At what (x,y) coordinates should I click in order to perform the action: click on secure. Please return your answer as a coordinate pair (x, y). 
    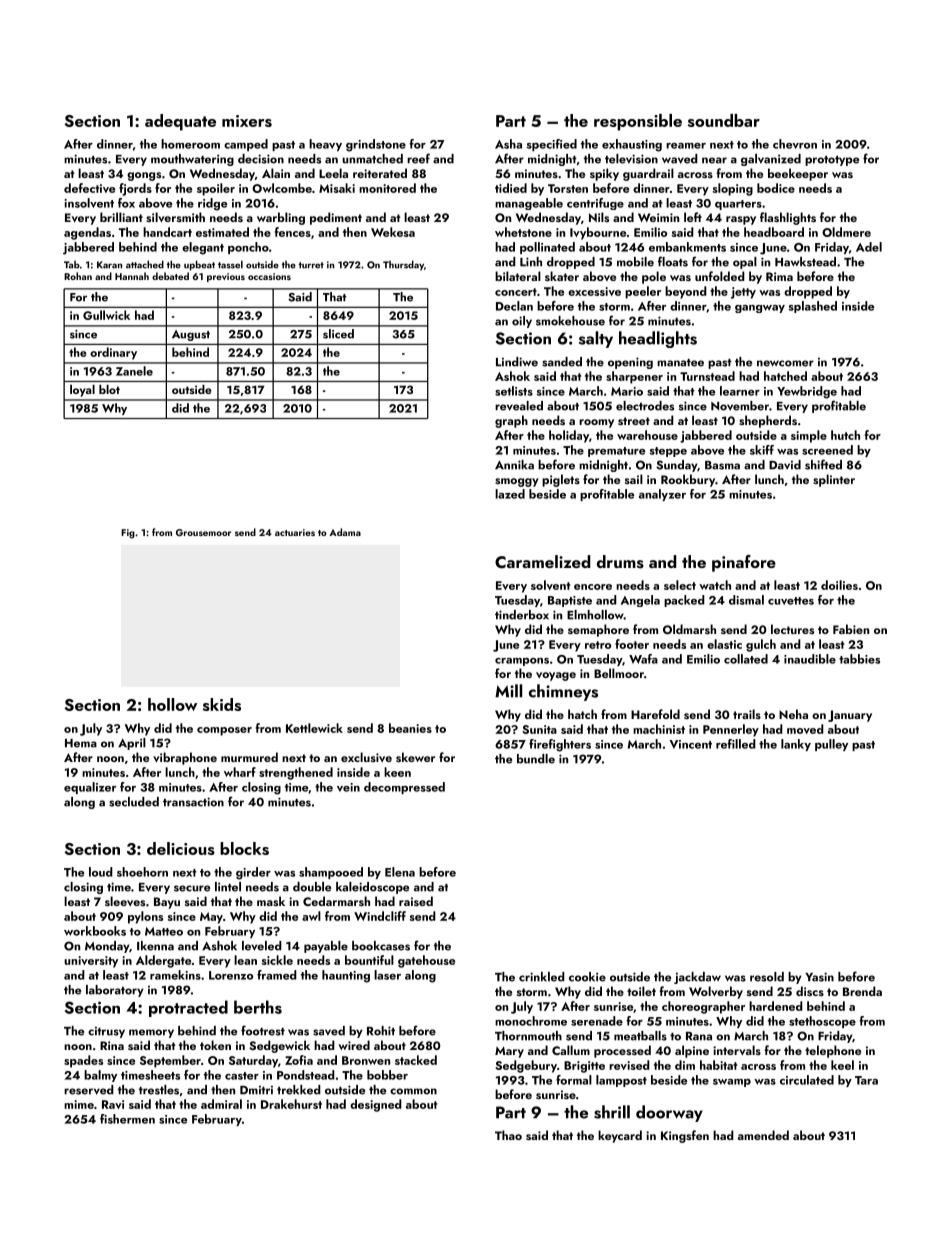
    Looking at the image, I should click on (192, 888).
